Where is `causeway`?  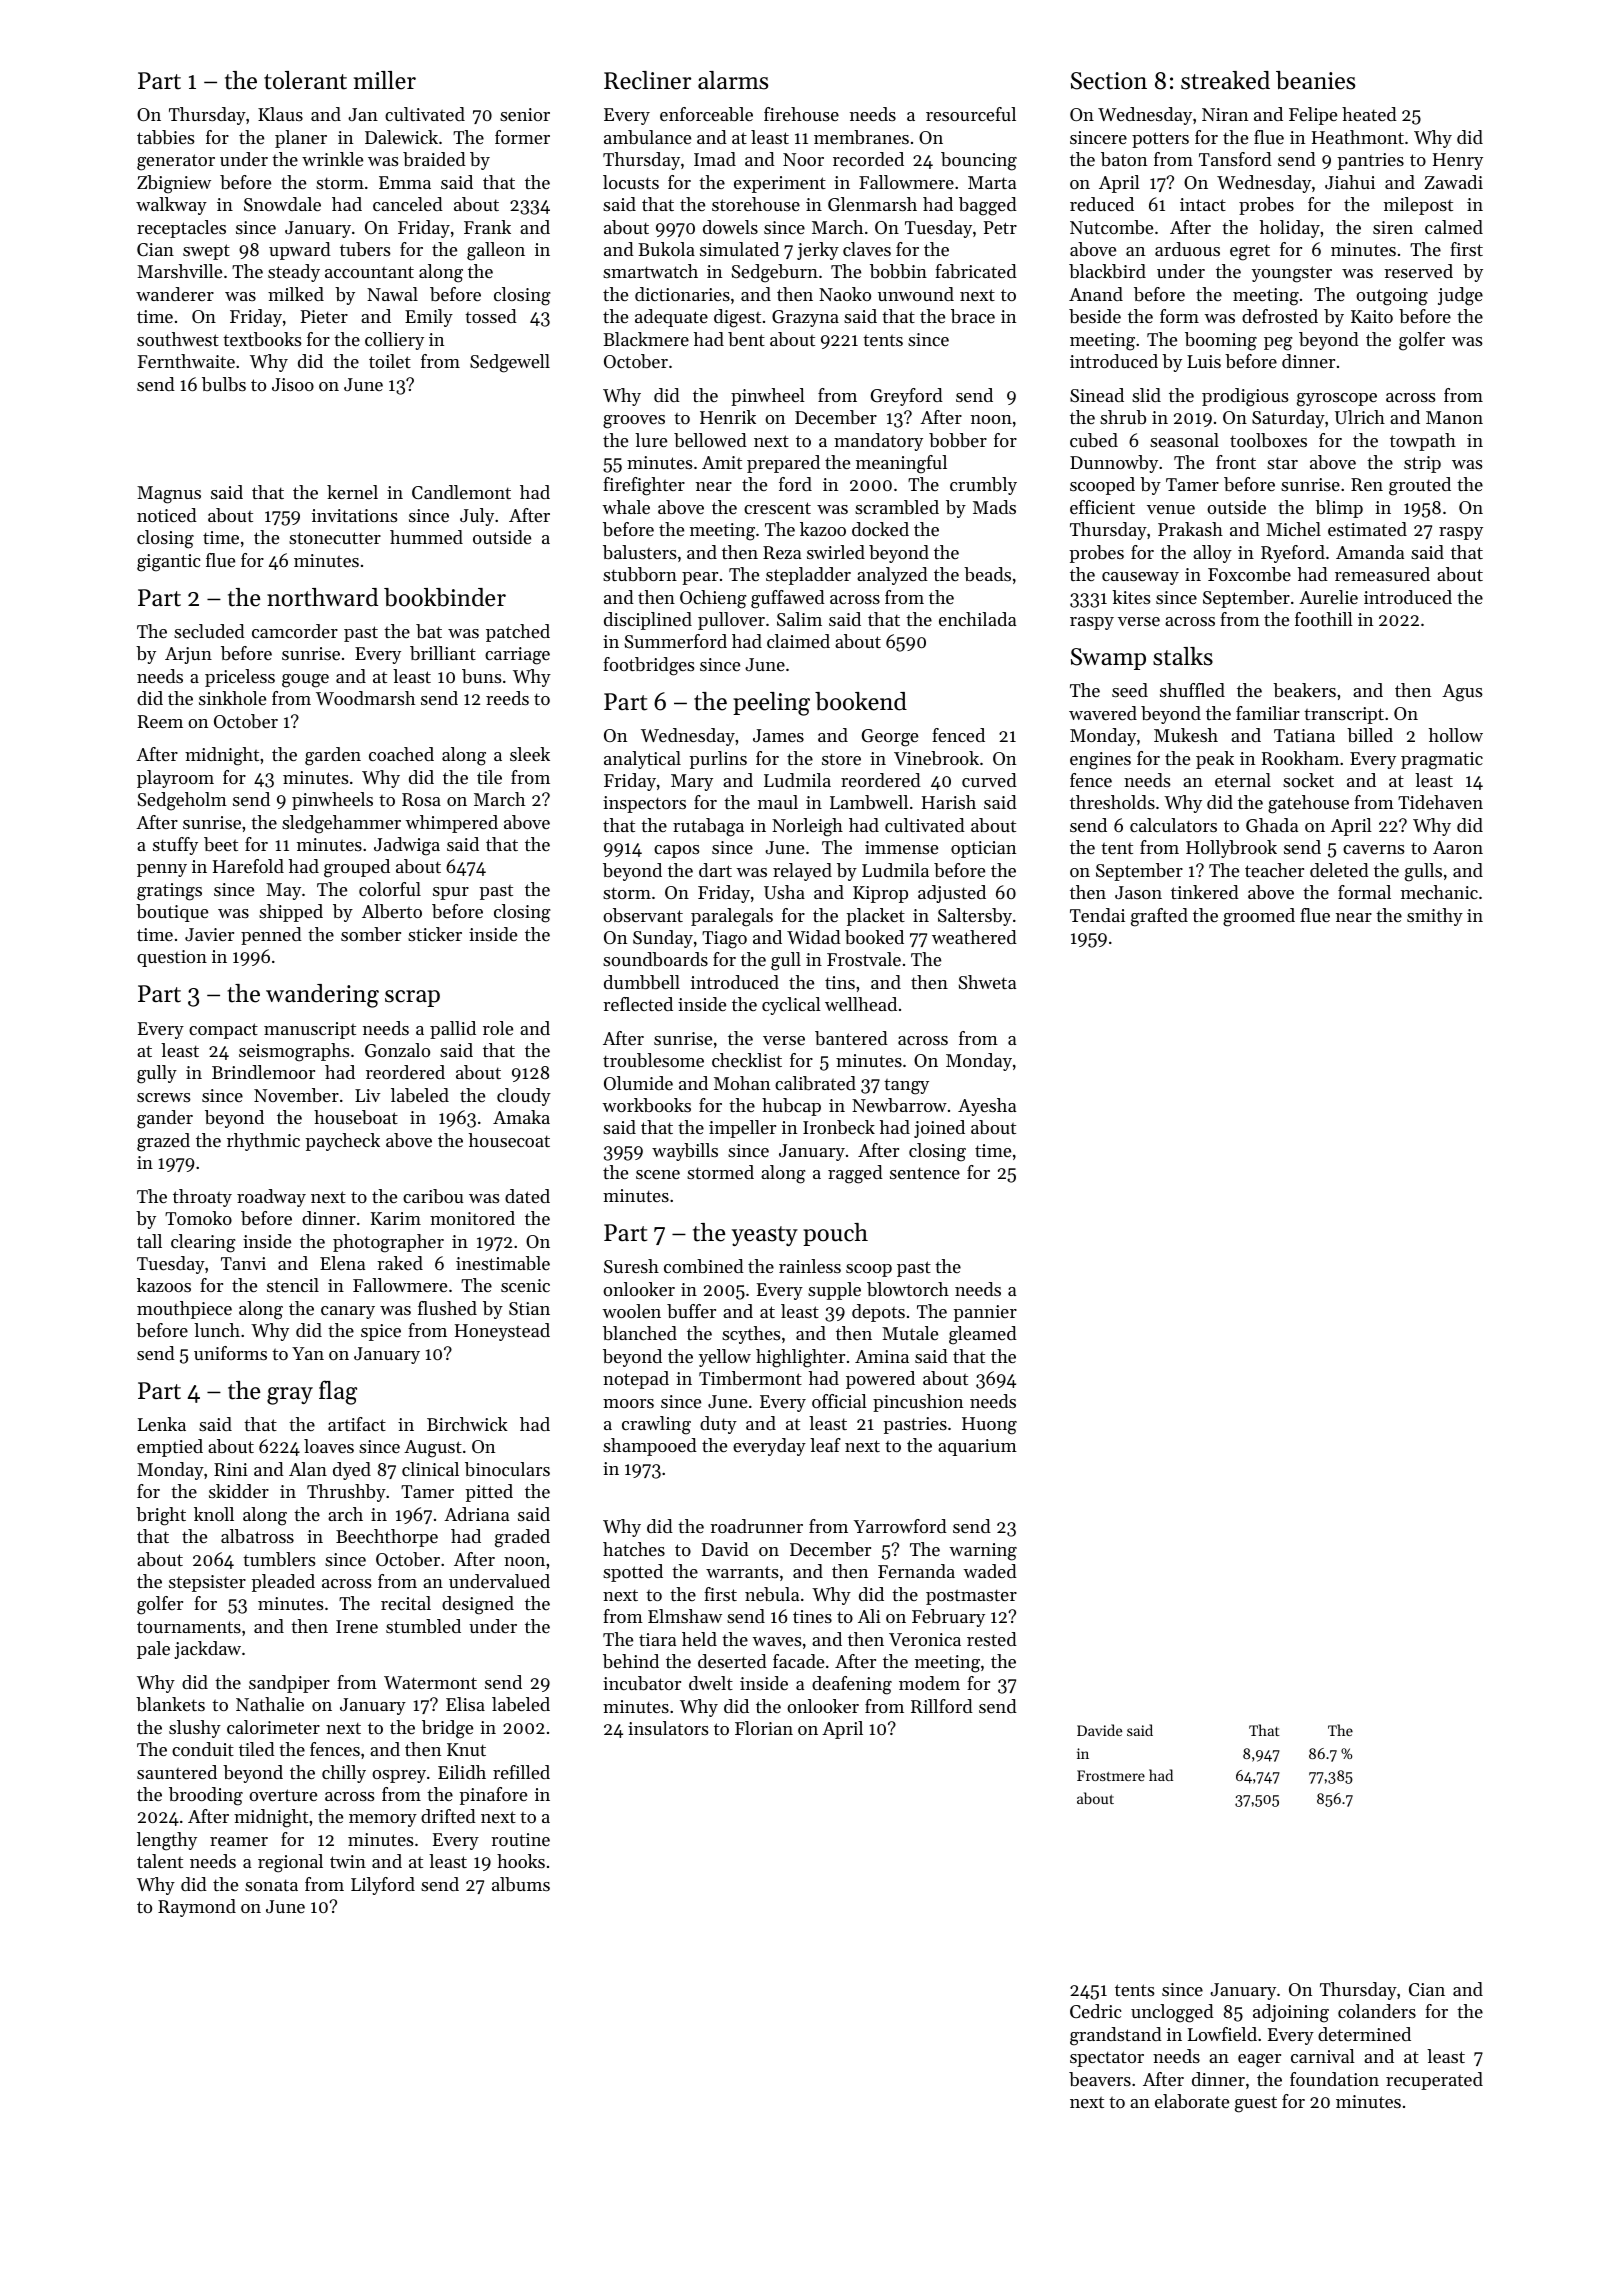 causeway is located at coordinates (1140, 578).
